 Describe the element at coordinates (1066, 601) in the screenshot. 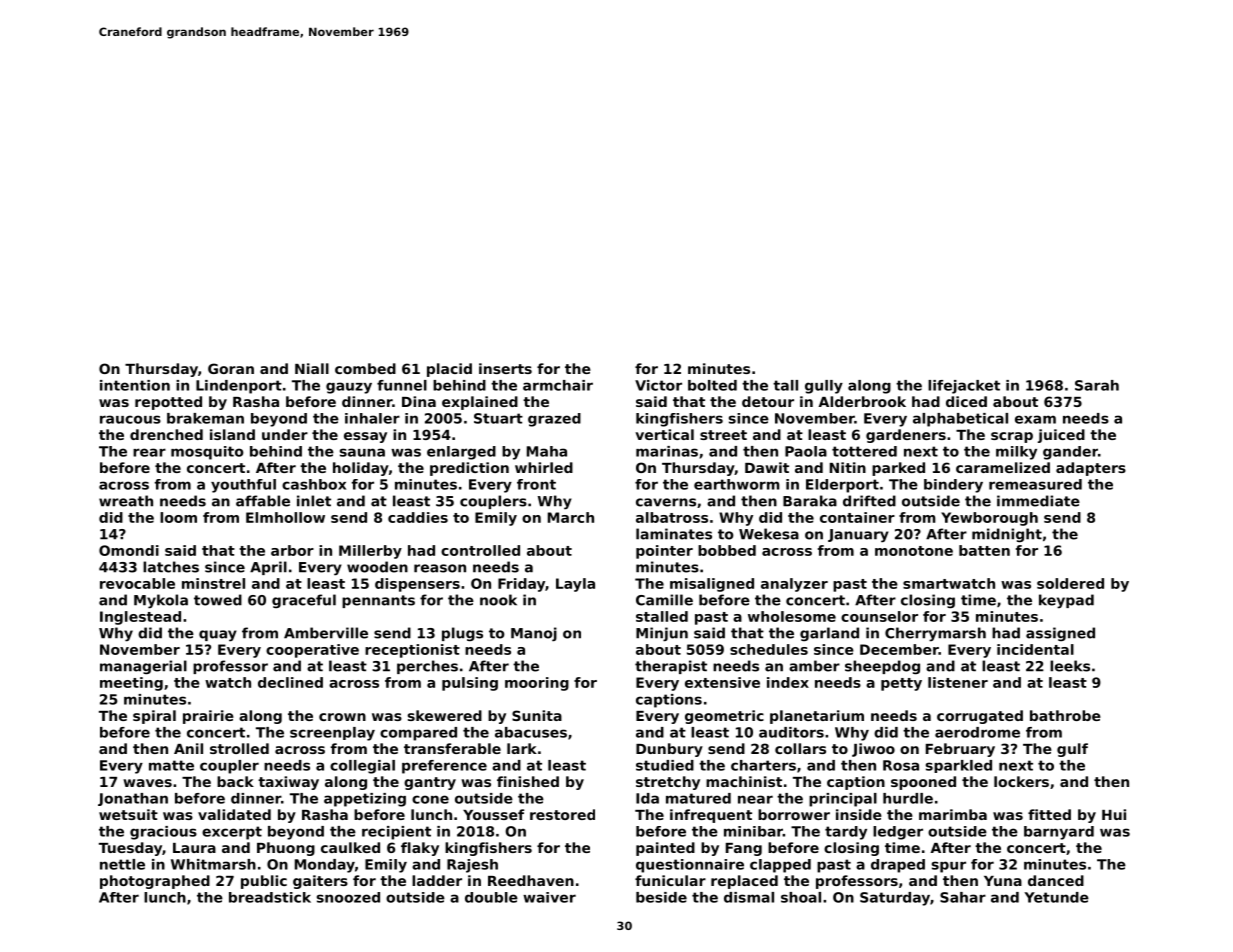

I see `keypad` at that location.
